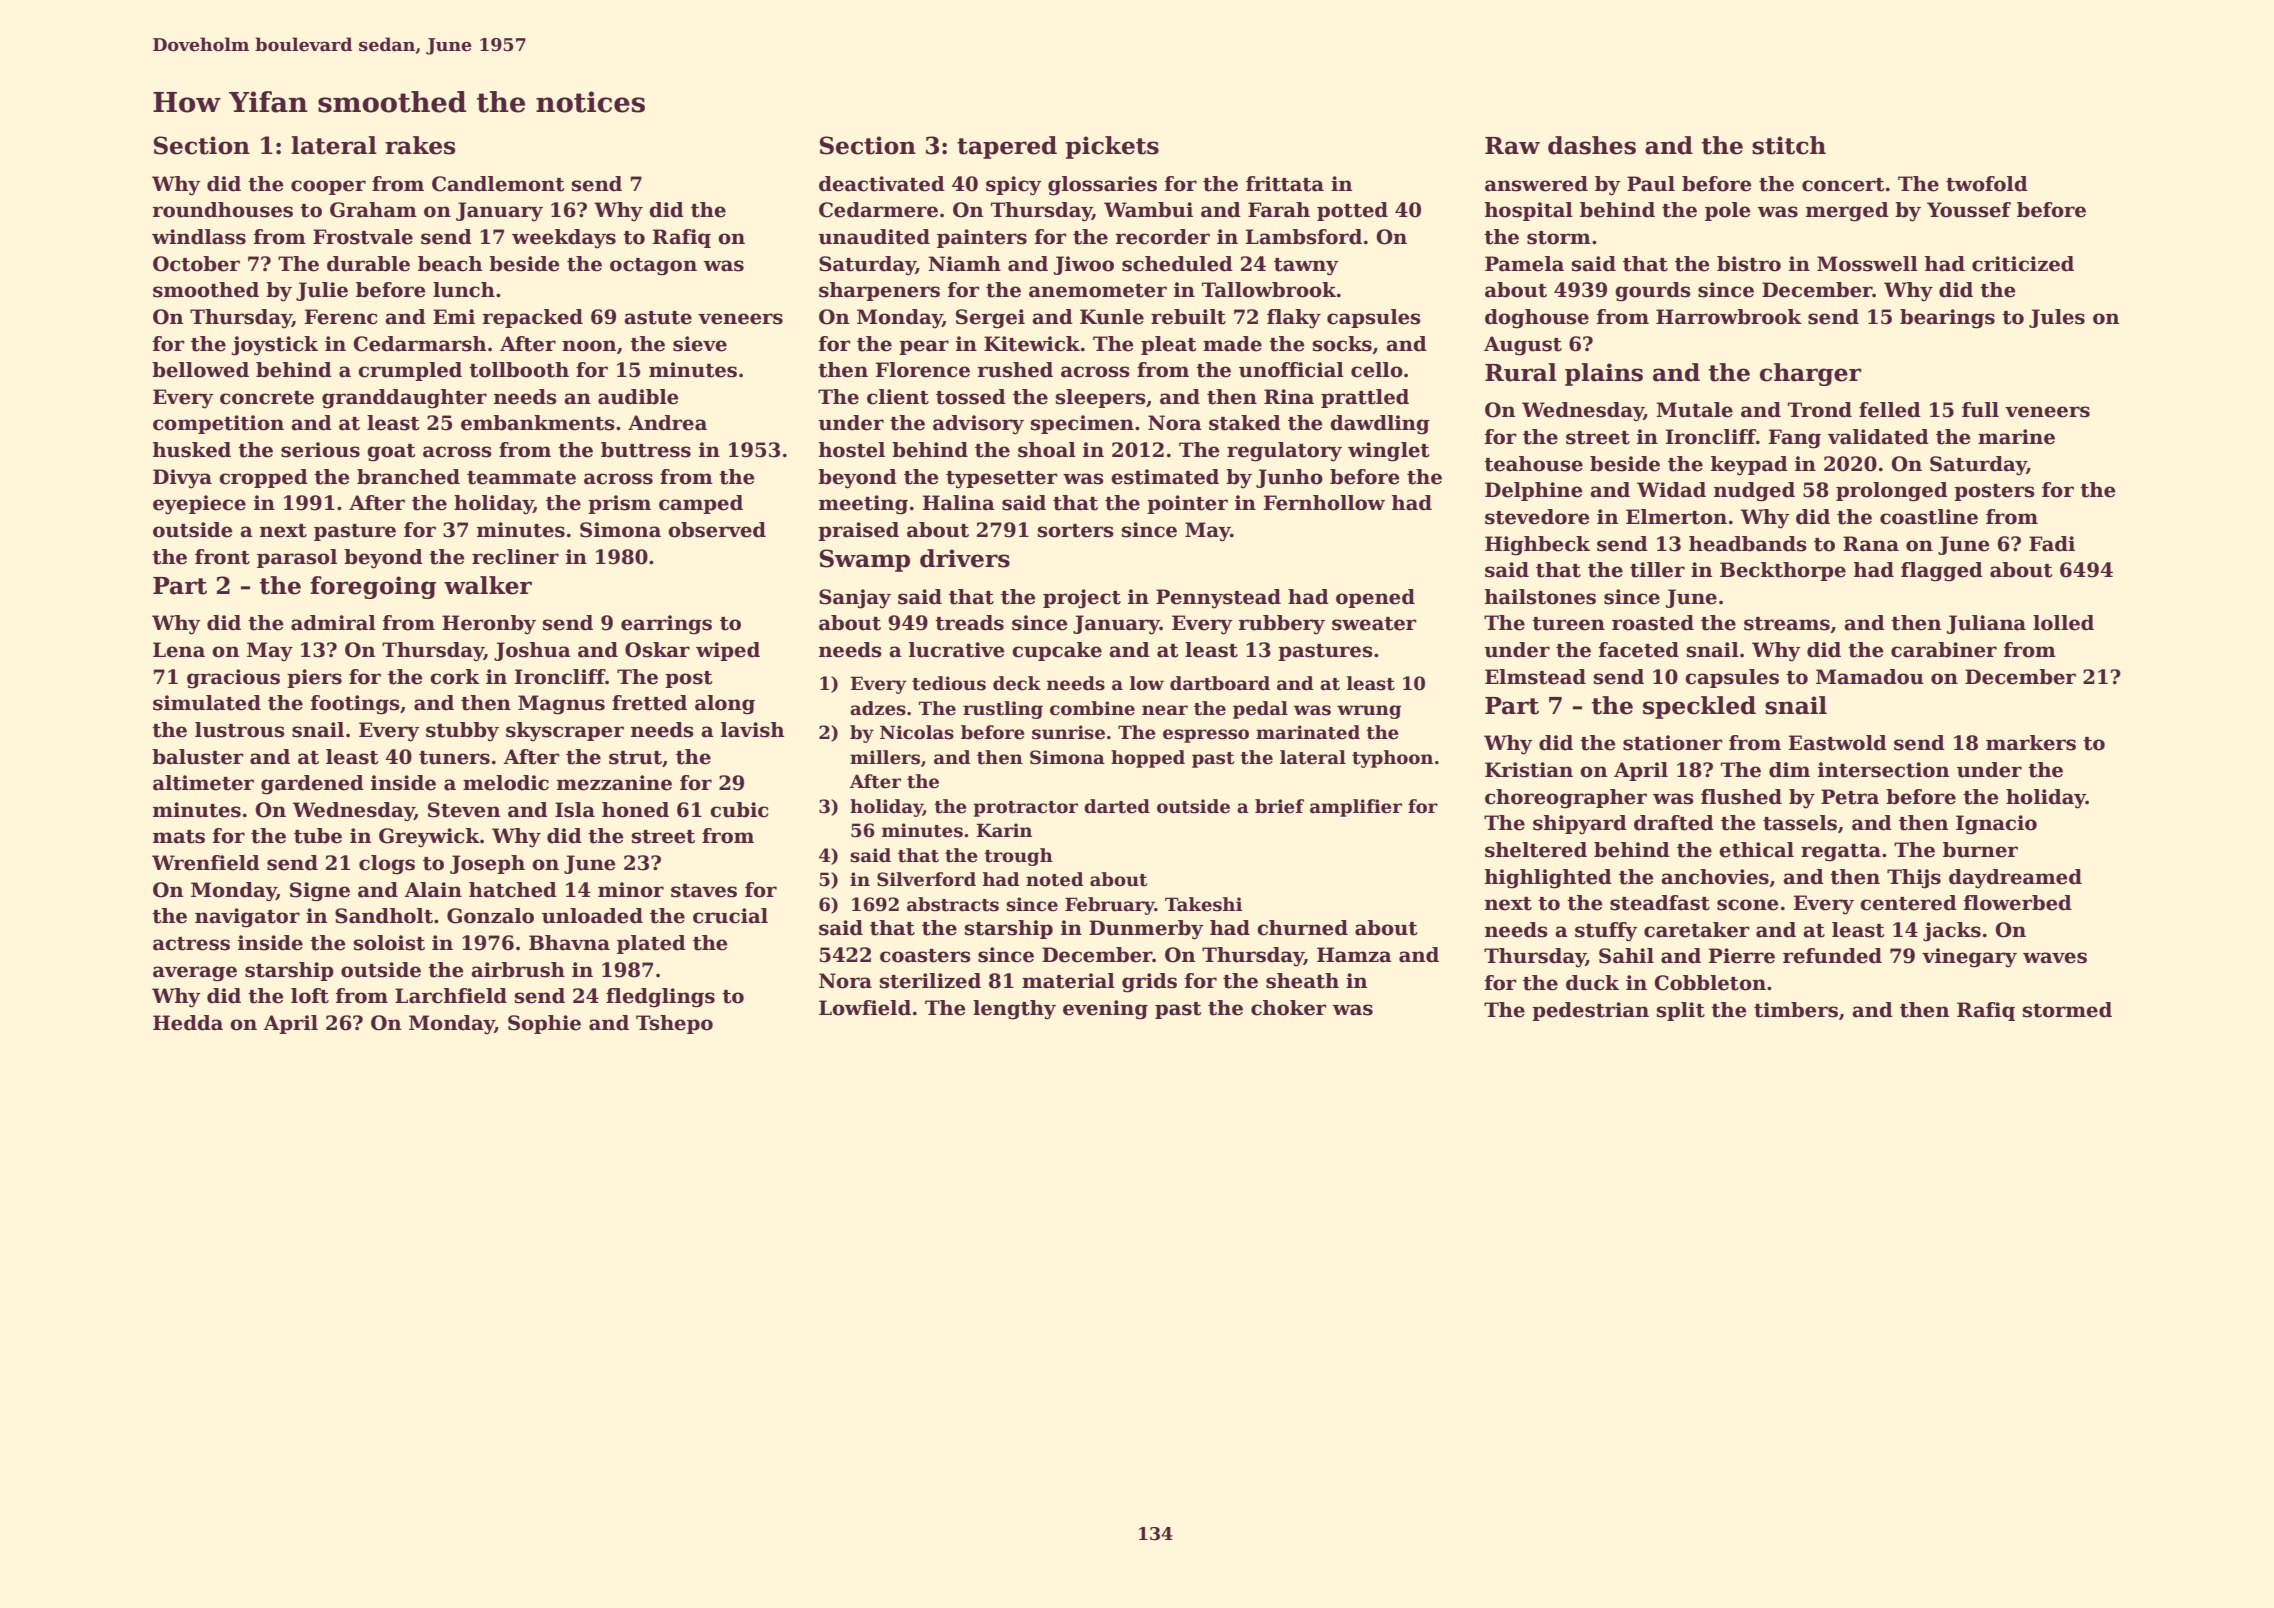 The image size is (2274, 1608). Describe the element at coordinates (297, 558) in the screenshot. I see `parasol` at that location.
